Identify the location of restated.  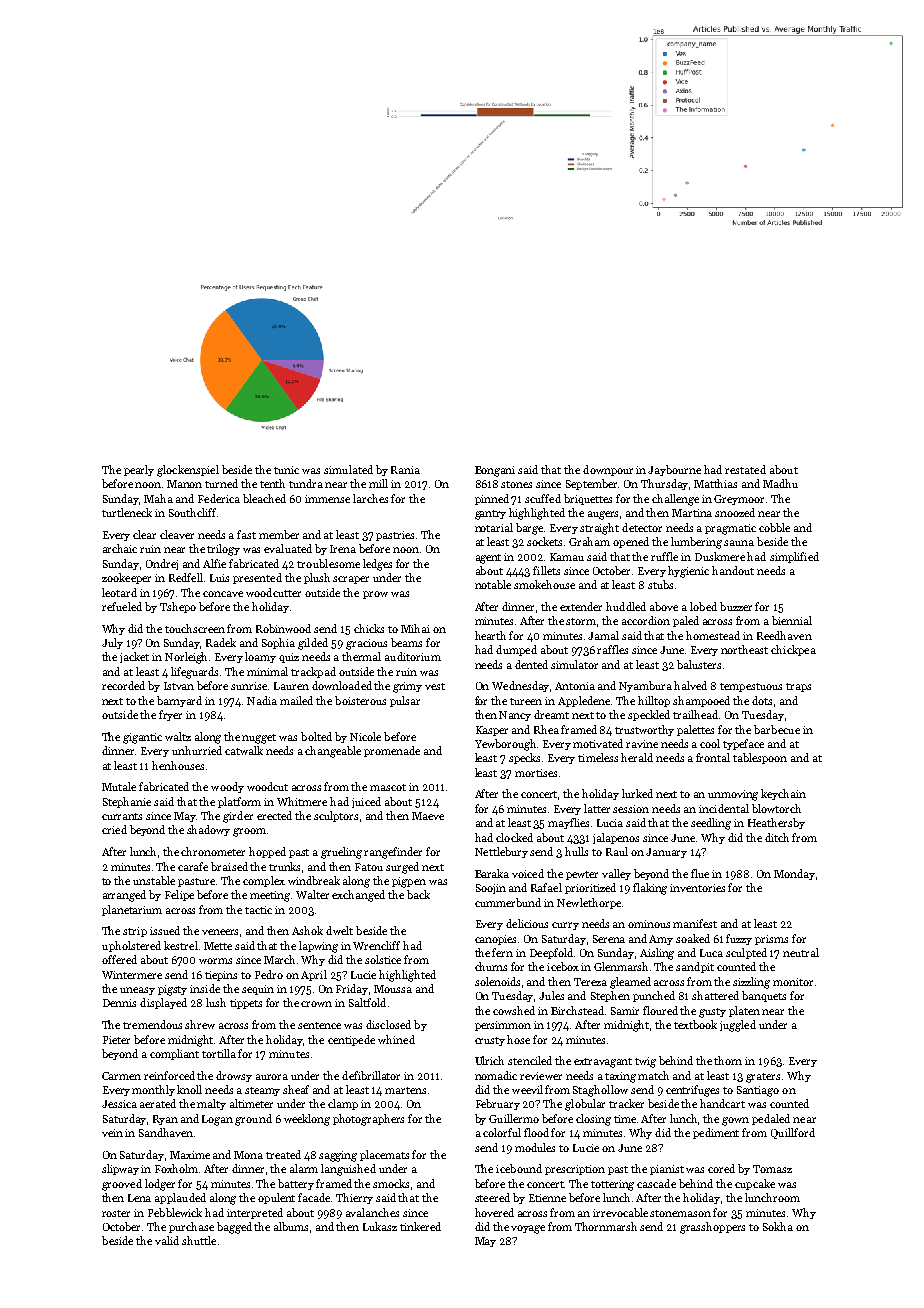
(745, 469).
